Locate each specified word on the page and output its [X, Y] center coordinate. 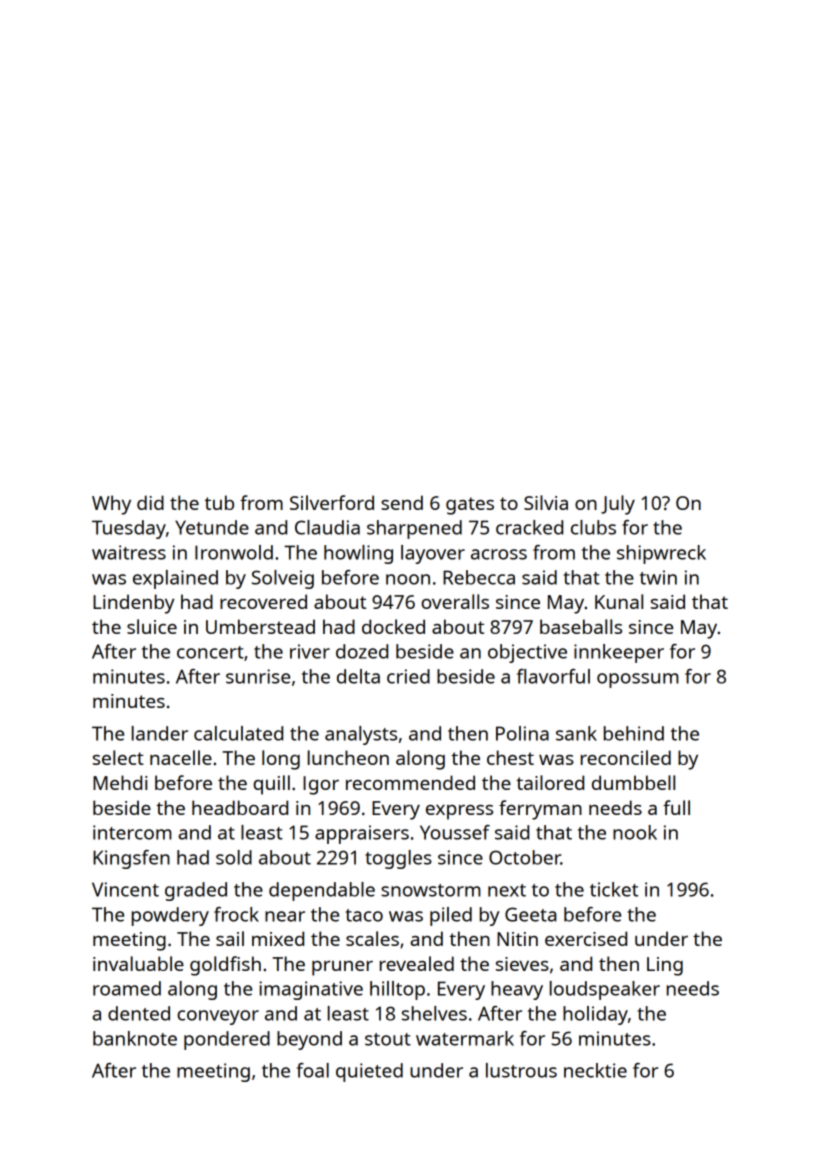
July [618, 505]
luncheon [348, 757]
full [676, 807]
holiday [595, 1015]
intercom [132, 832]
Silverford [332, 502]
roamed [127, 988]
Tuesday [129, 529]
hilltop [397, 990]
